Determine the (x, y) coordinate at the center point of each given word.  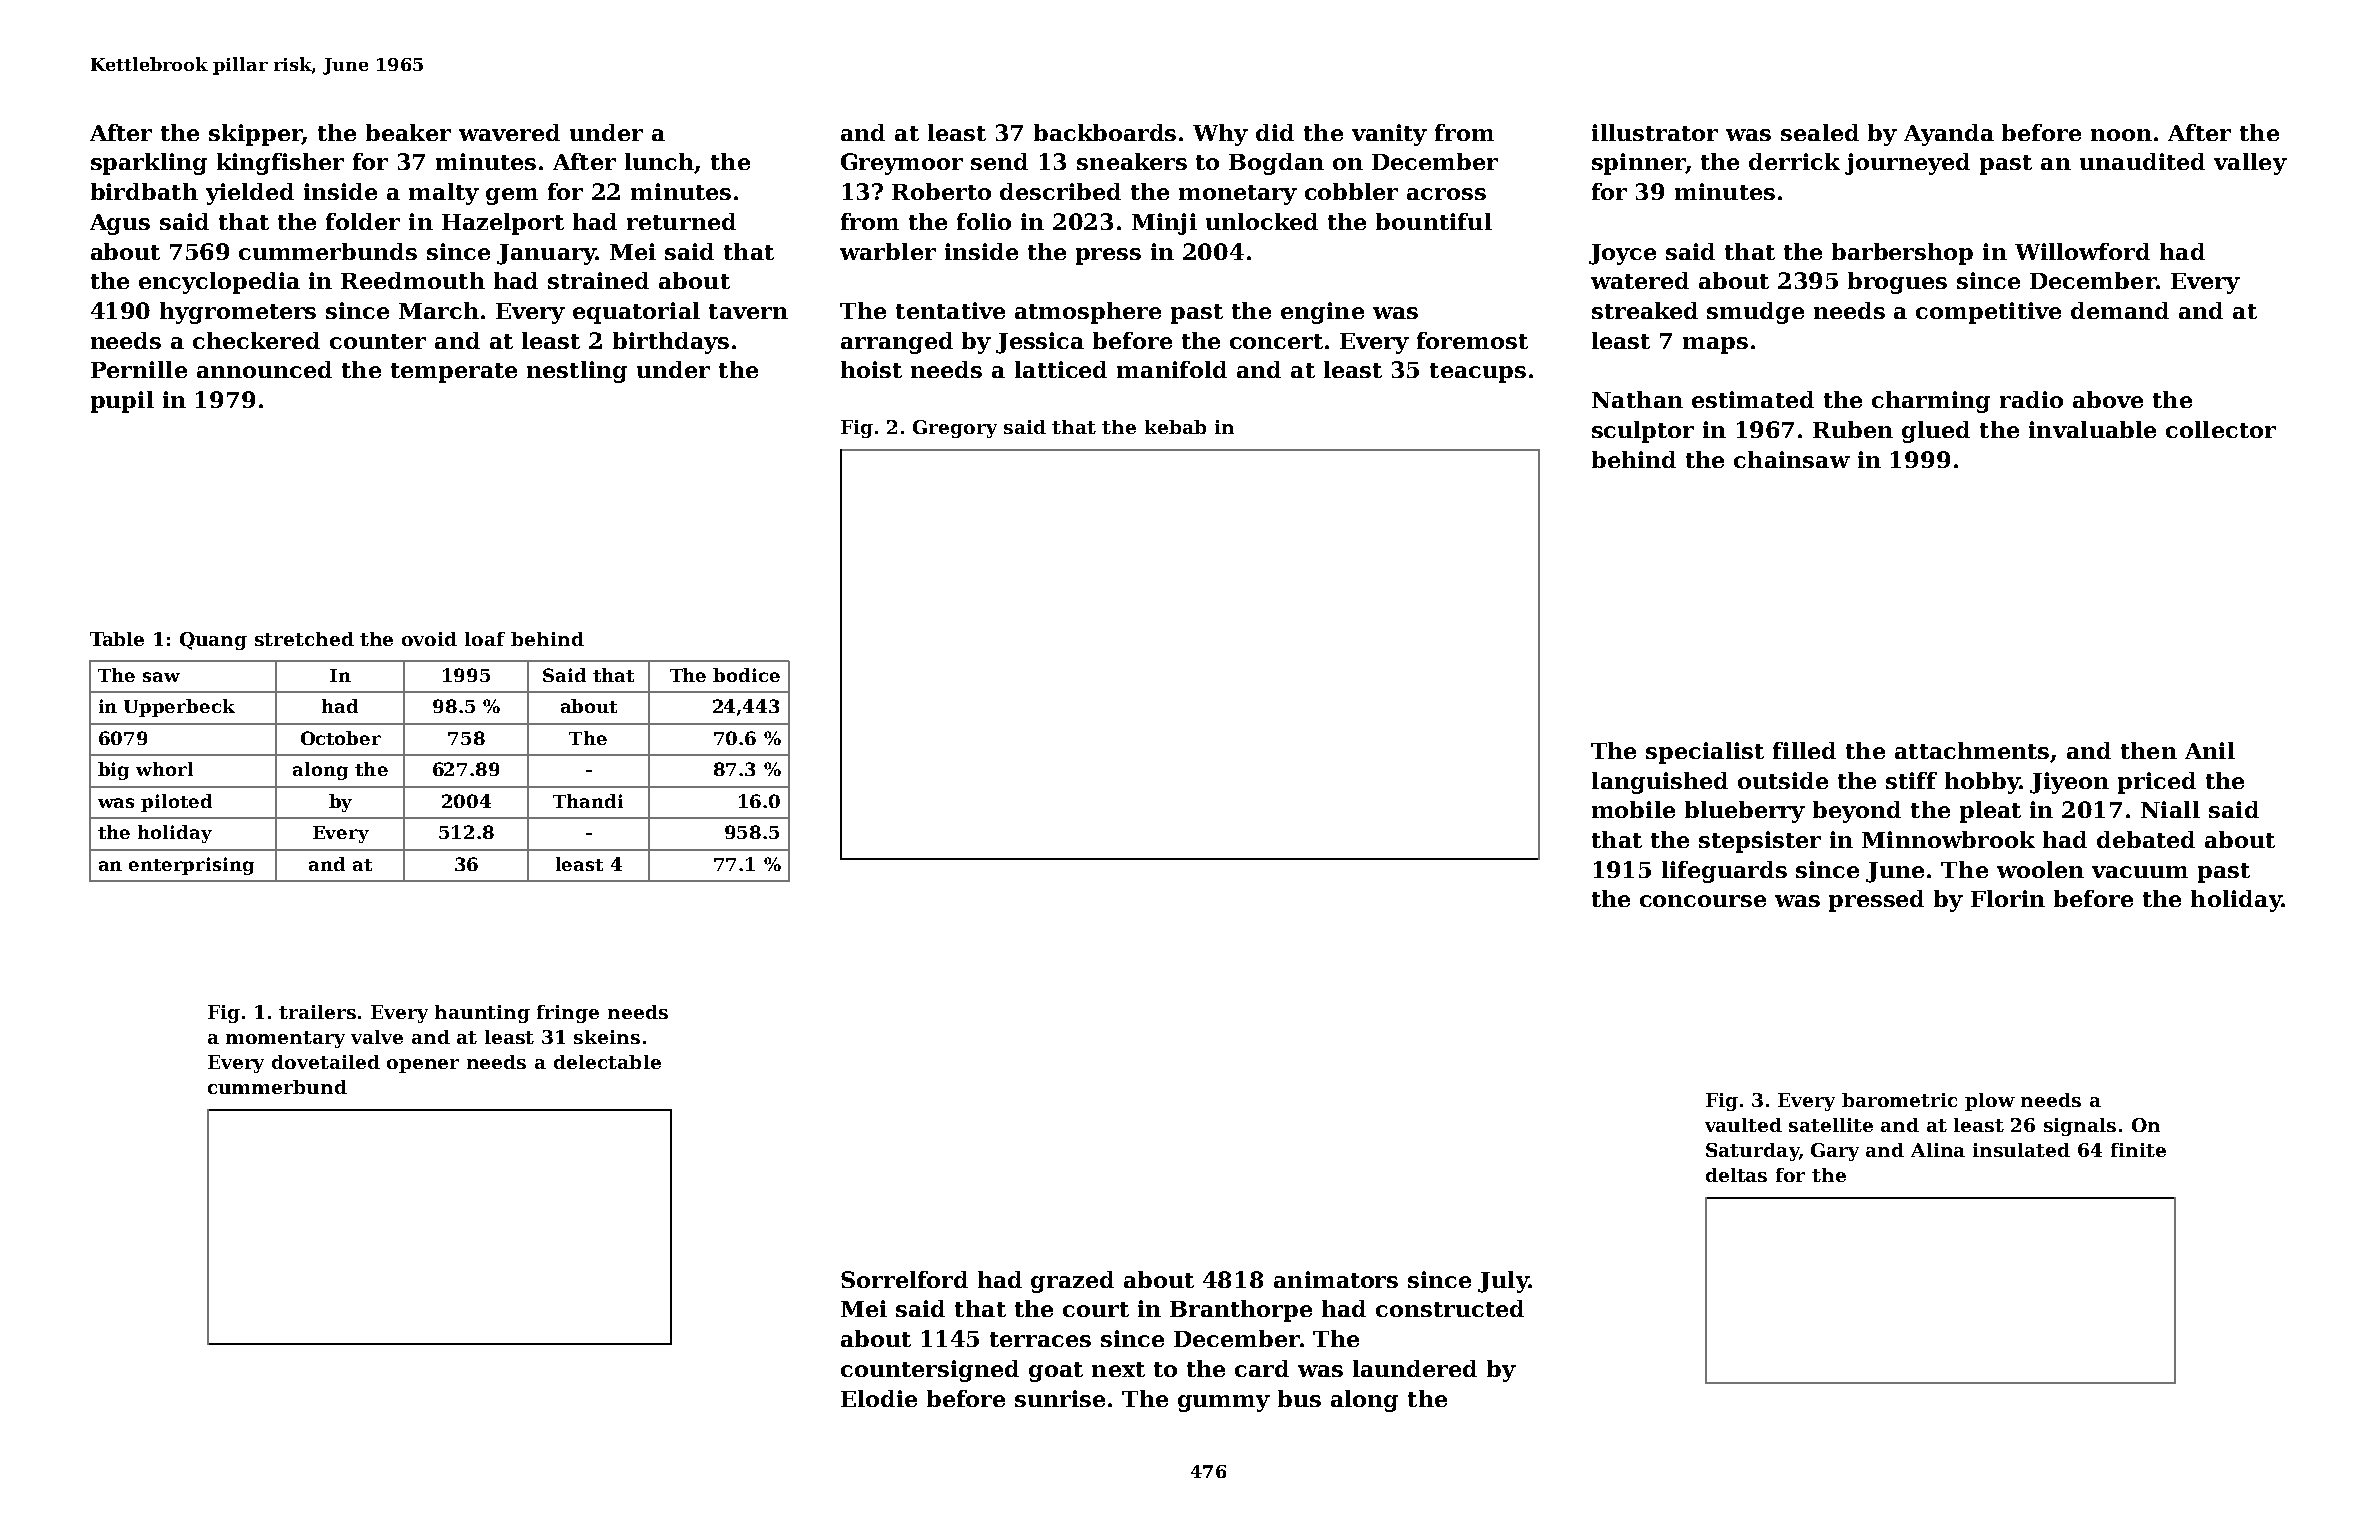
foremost (1472, 340)
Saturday (1752, 1152)
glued (1936, 432)
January (546, 254)
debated (2146, 839)
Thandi (588, 801)
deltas (1736, 1175)
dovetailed (326, 1062)
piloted (176, 803)
